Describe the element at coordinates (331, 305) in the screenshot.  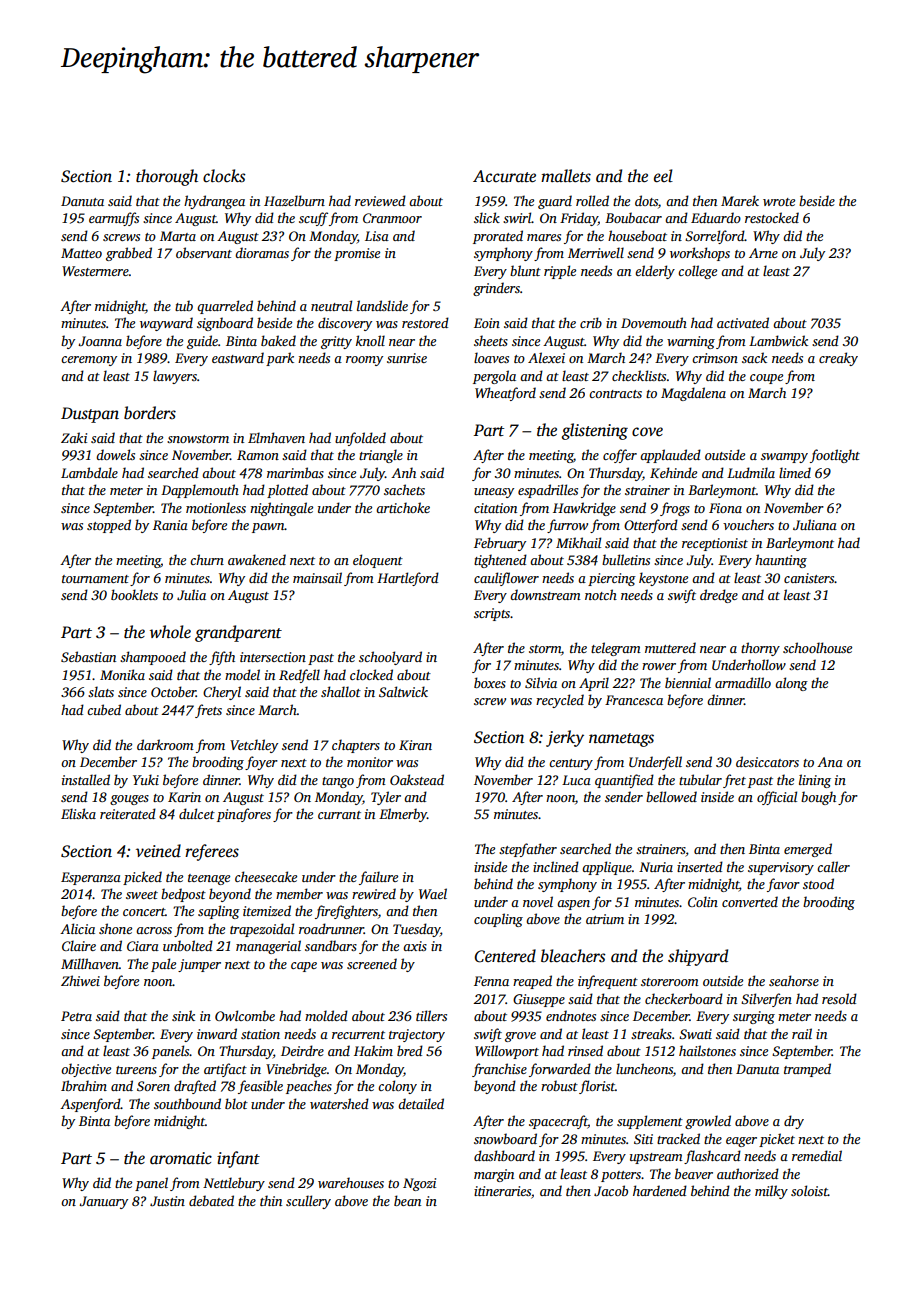
I see `neutral` at that location.
